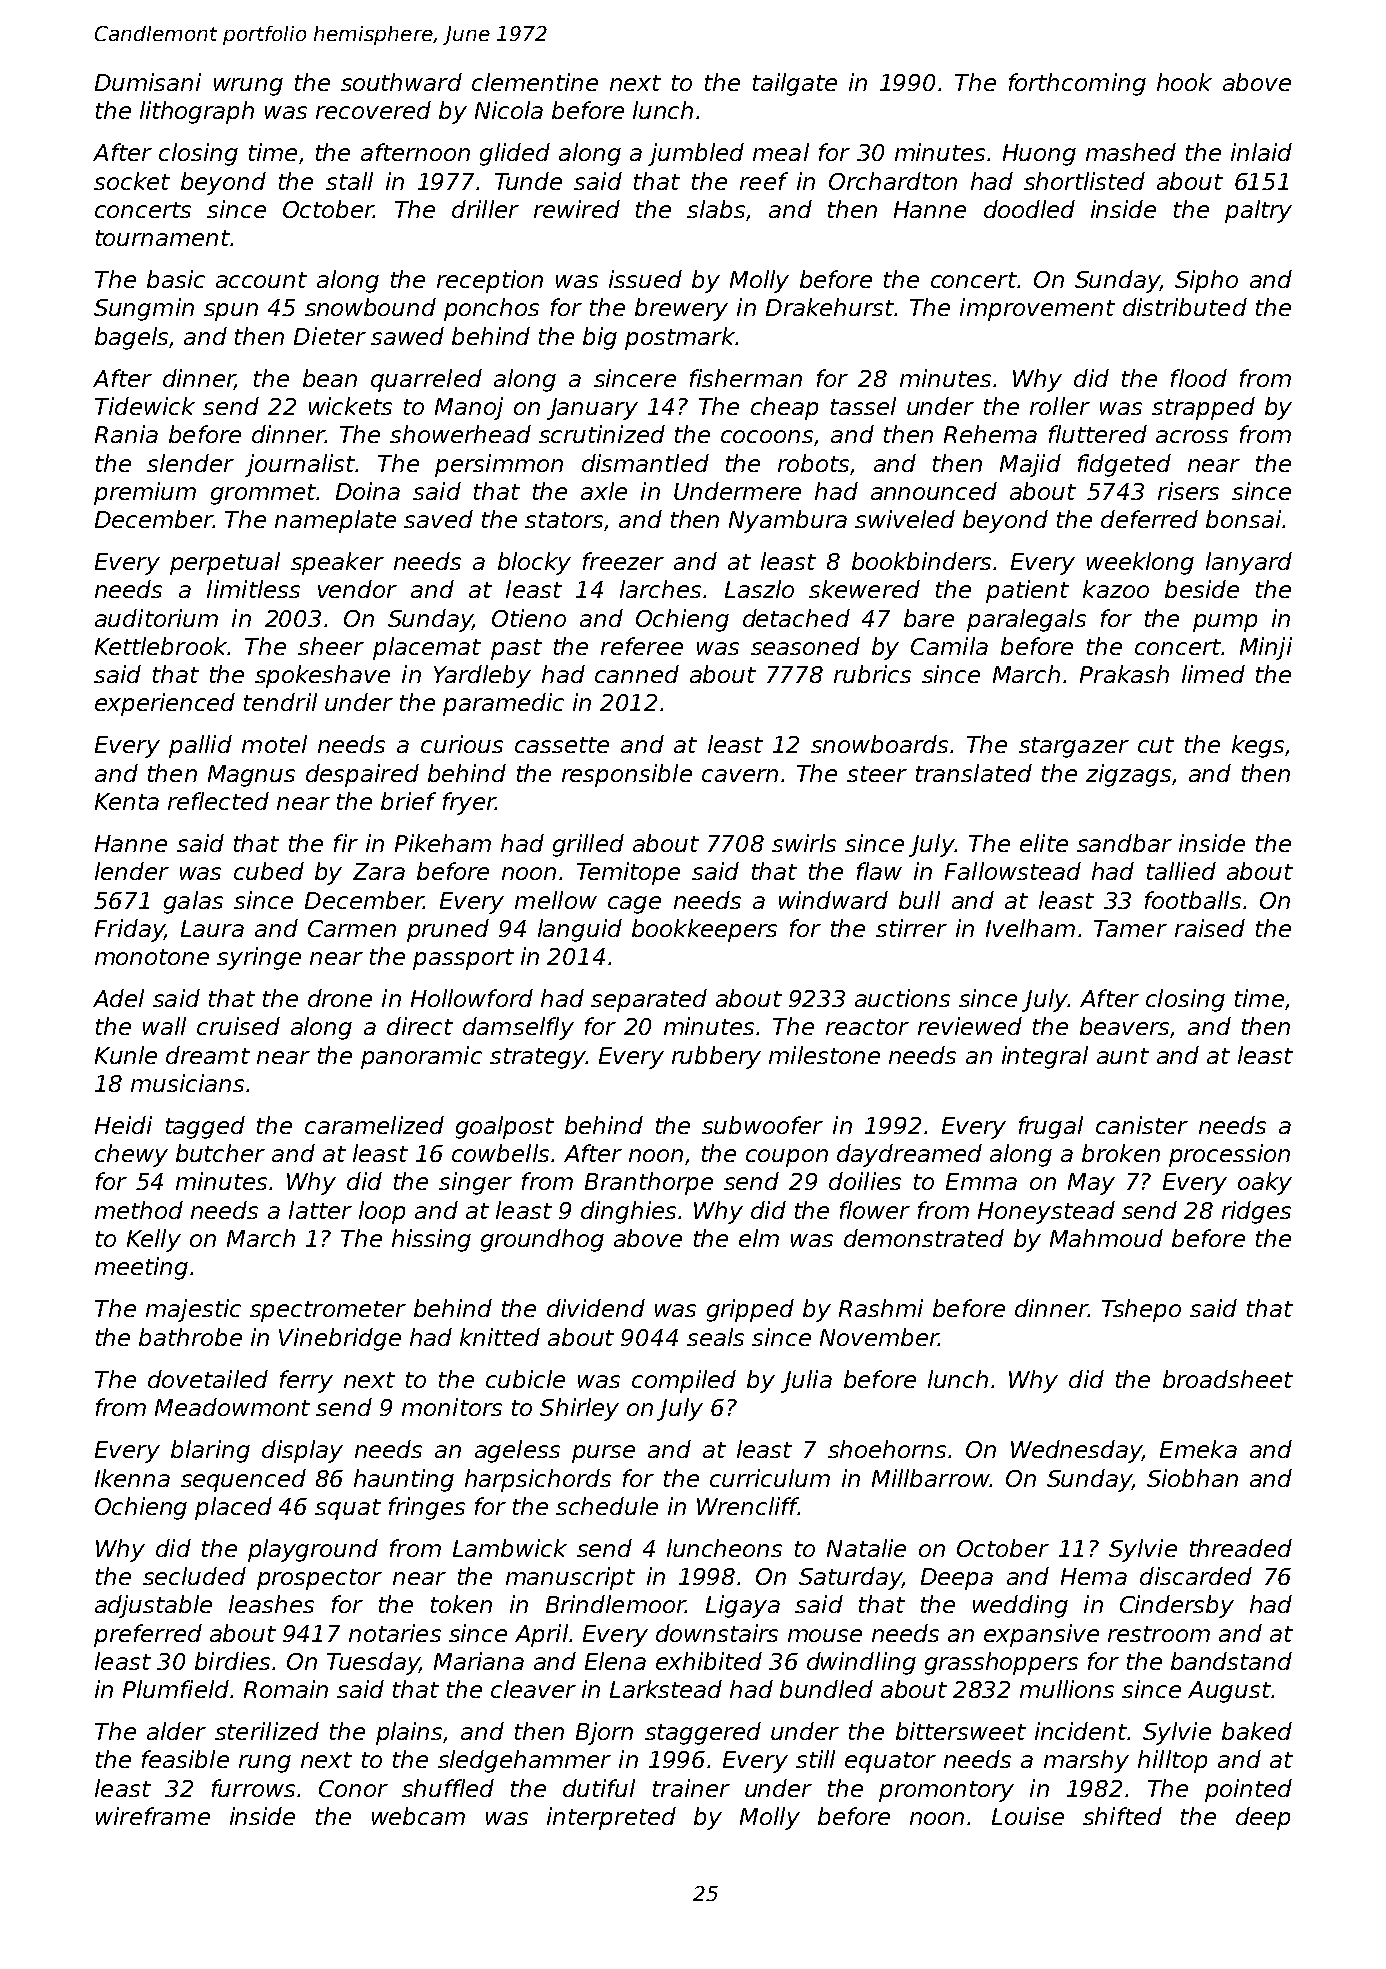 This page has height=1969, width=1386. What do you see at coordinates (141, 1268) in the page?
I see `meeting` at bounding box center [141, 1268].
